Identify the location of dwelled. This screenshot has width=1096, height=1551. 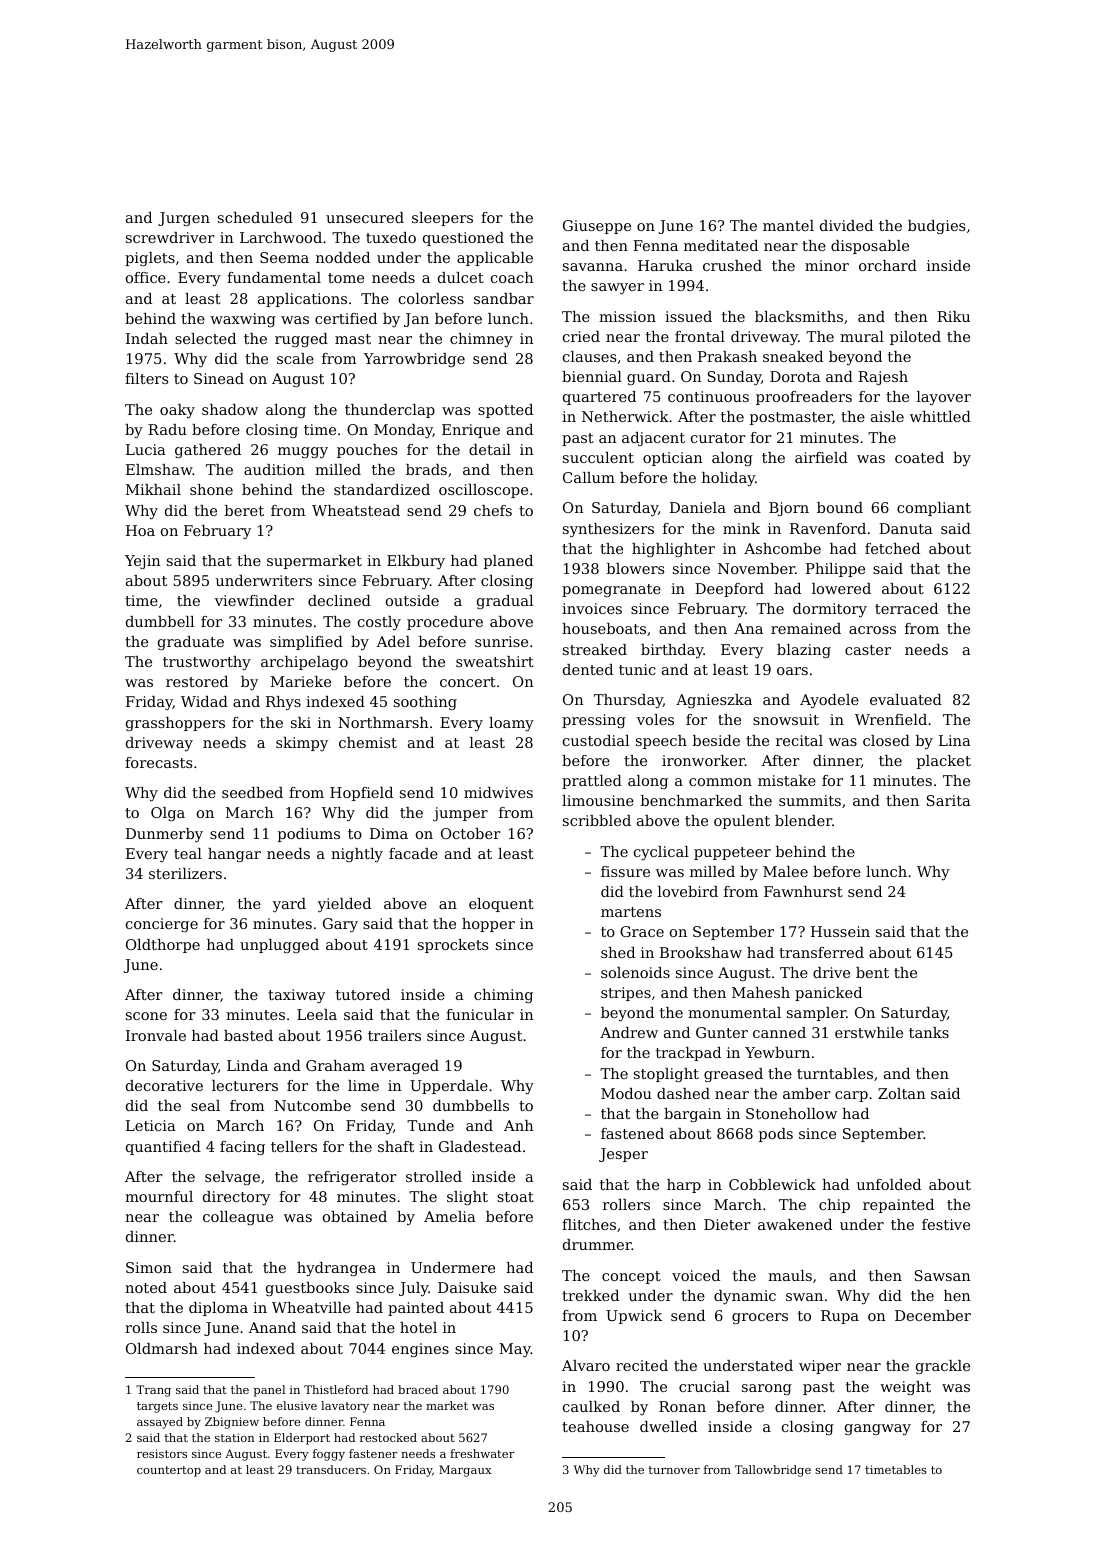
(668, 1426).
